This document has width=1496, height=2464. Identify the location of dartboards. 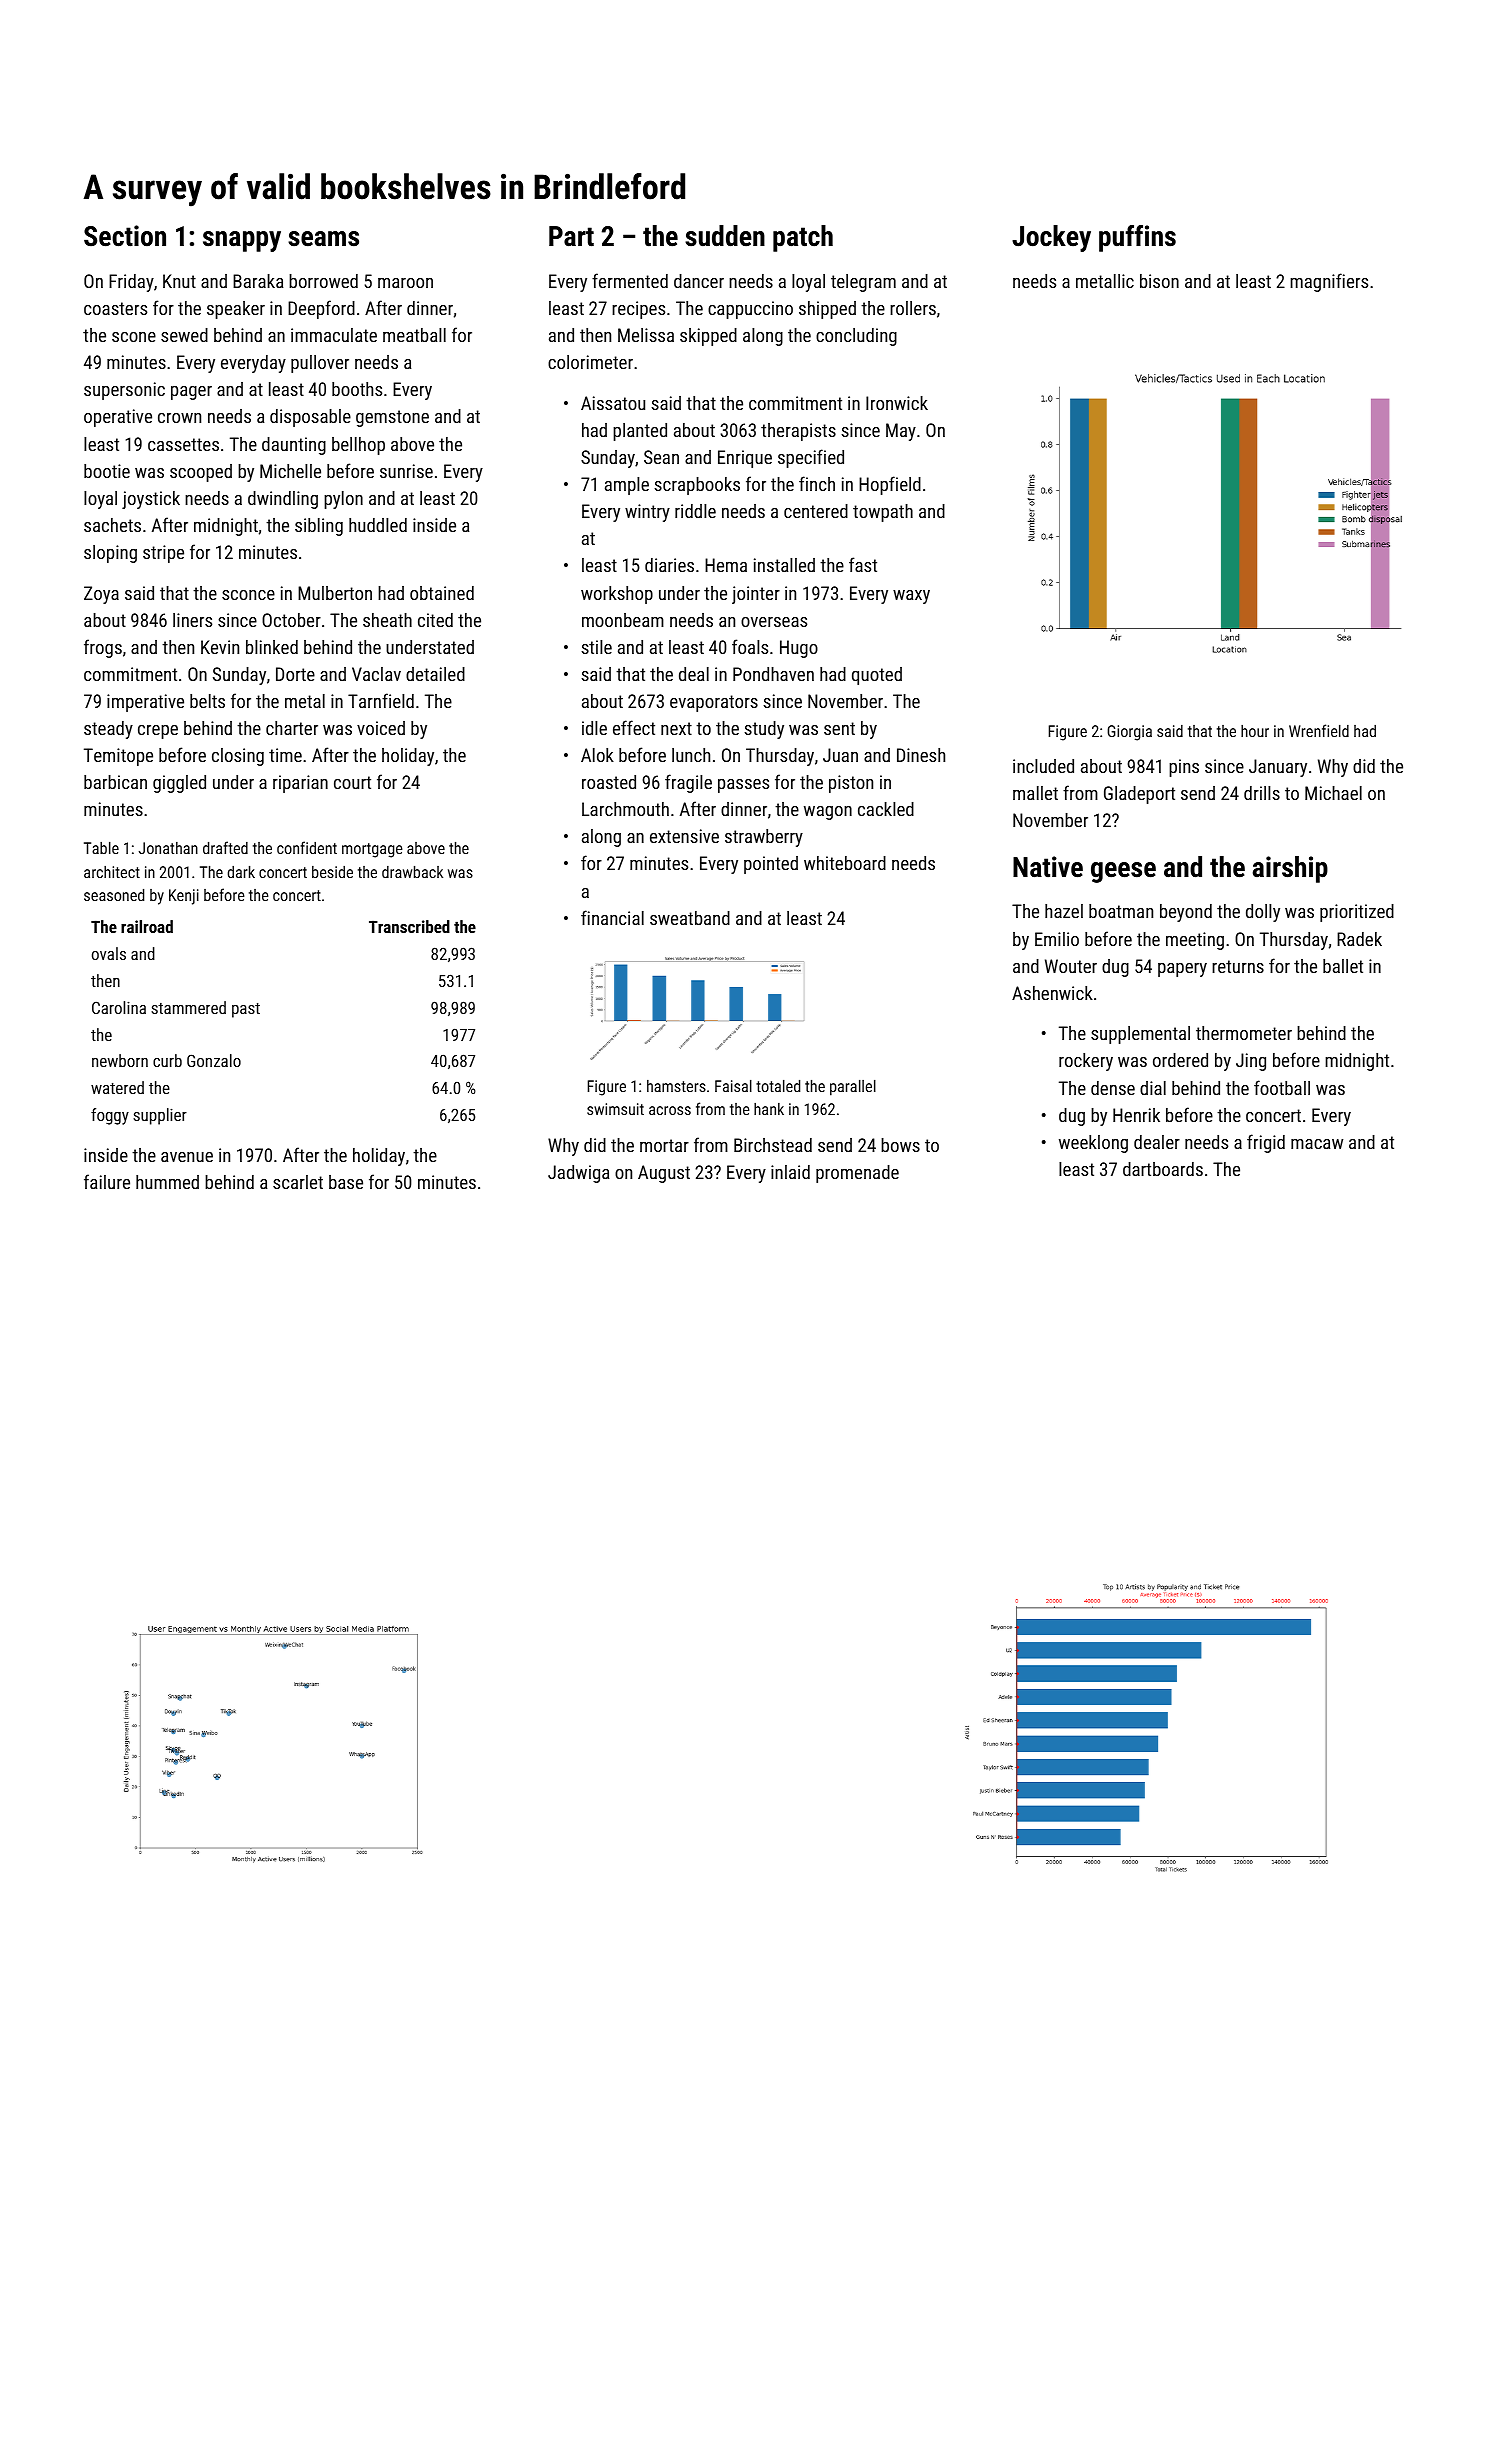
(1163, 1169).
